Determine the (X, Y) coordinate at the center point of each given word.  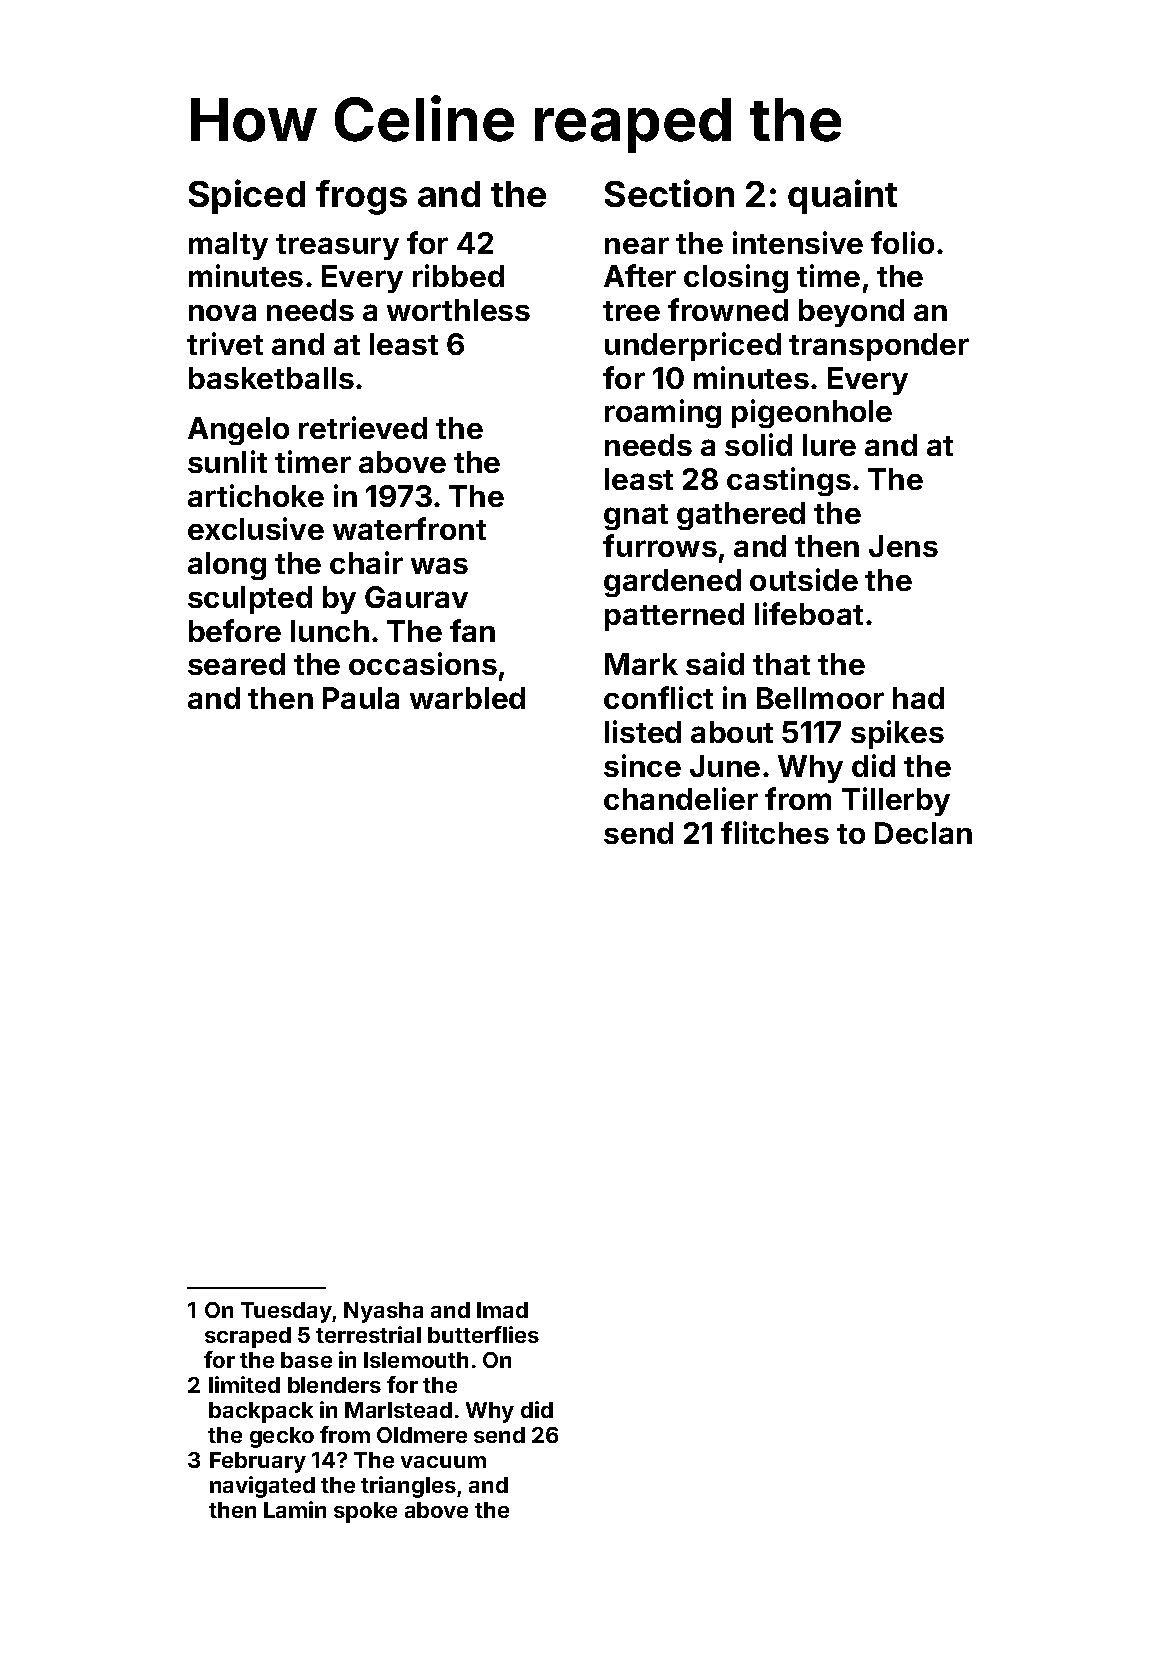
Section (669, 193)
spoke (365, 1512)
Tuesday (287, 1312)
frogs (361, 197)
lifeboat (809, 613)
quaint (842, 196)
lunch (330, 631)
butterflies (483, 1334)
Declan (923, 833)
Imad (502, 1310)
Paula (361, 698)
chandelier (681, 798)
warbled (467, 698)
